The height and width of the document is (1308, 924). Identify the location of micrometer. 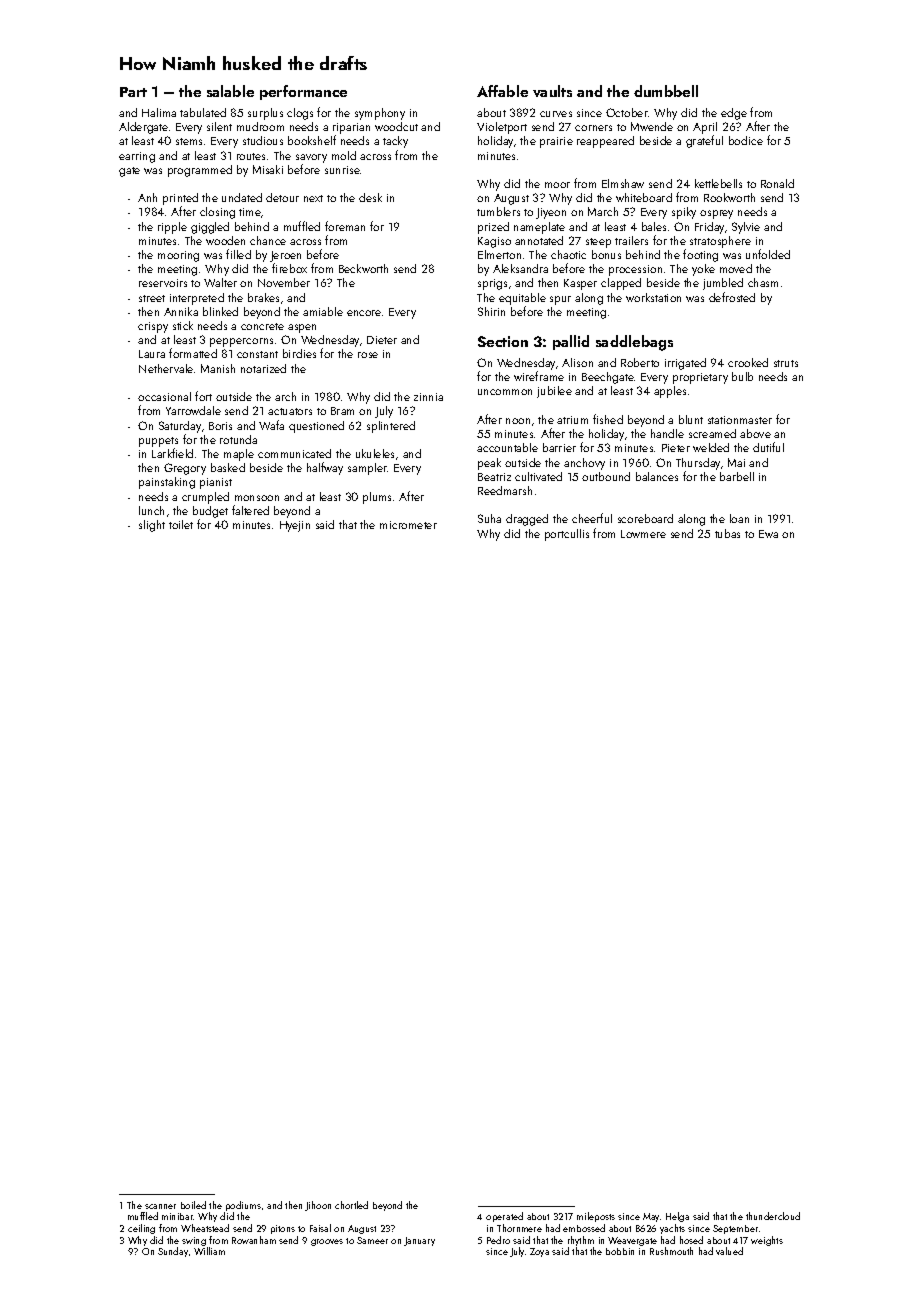
(408, 525).
